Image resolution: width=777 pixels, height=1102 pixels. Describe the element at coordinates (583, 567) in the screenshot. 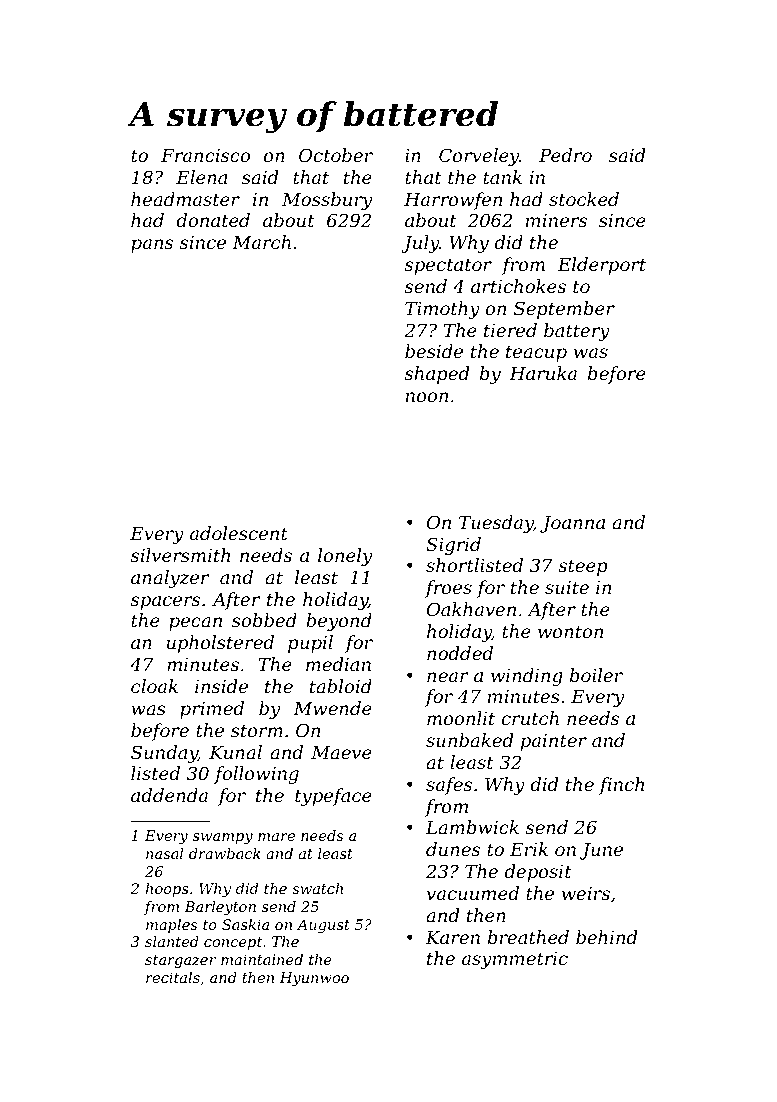

I see `steep` at that location.
